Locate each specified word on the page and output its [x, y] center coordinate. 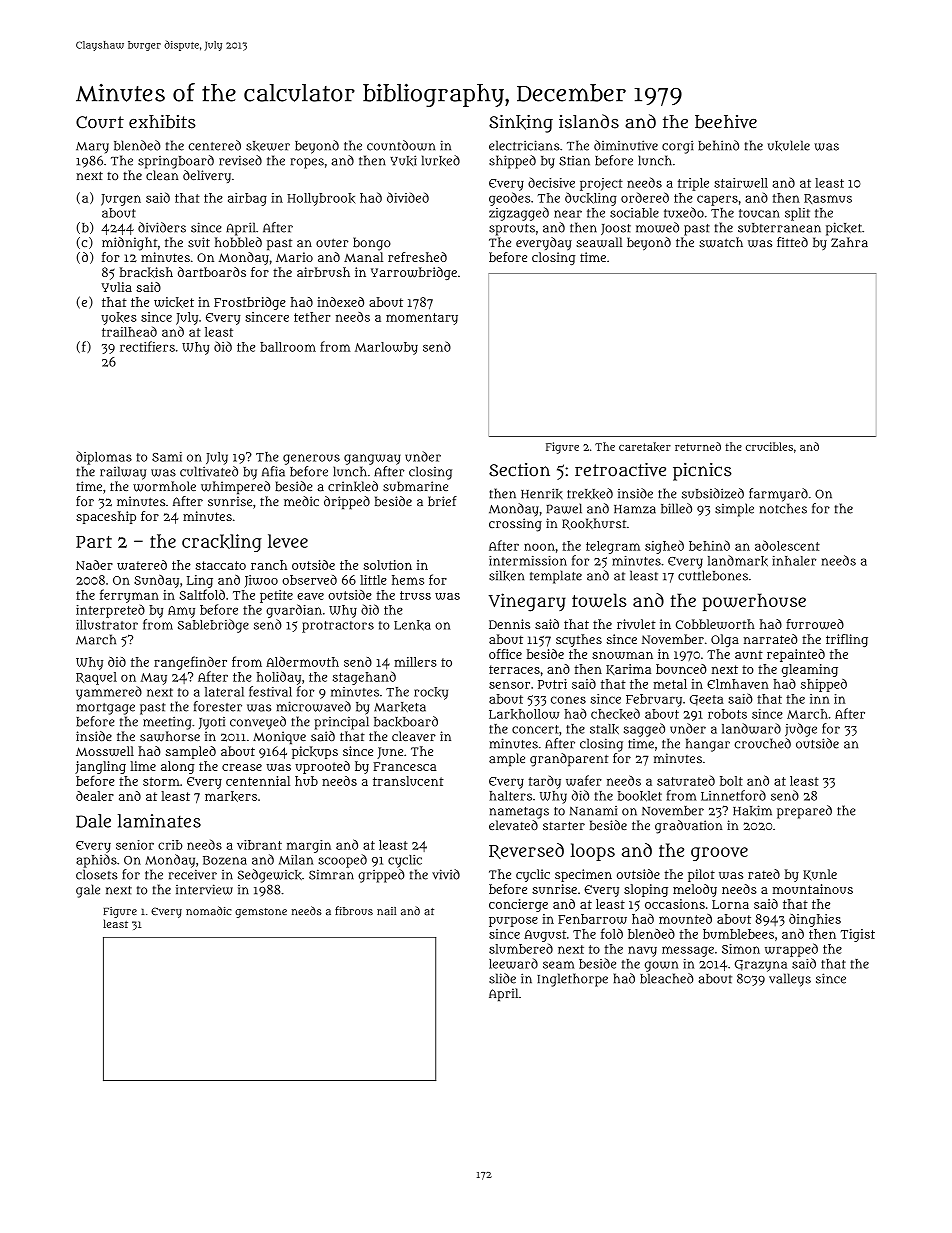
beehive [726, 122]
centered [214, 145]
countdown [401, 145]
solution [387, 565]
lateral [224, 692]
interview [204, 889]
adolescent [787, 545]
